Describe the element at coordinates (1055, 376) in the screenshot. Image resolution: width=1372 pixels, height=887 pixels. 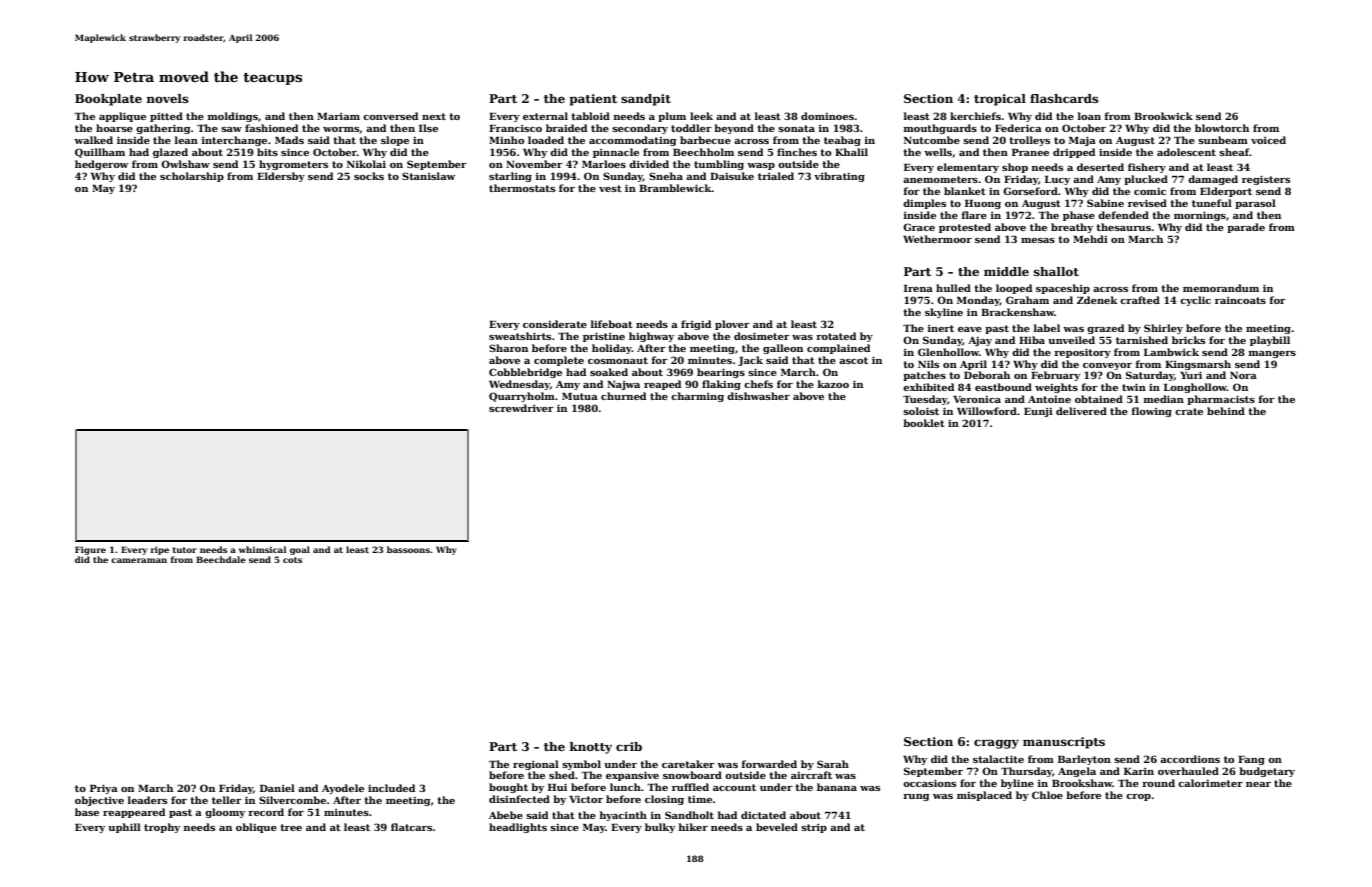
I see `February` at that location.
